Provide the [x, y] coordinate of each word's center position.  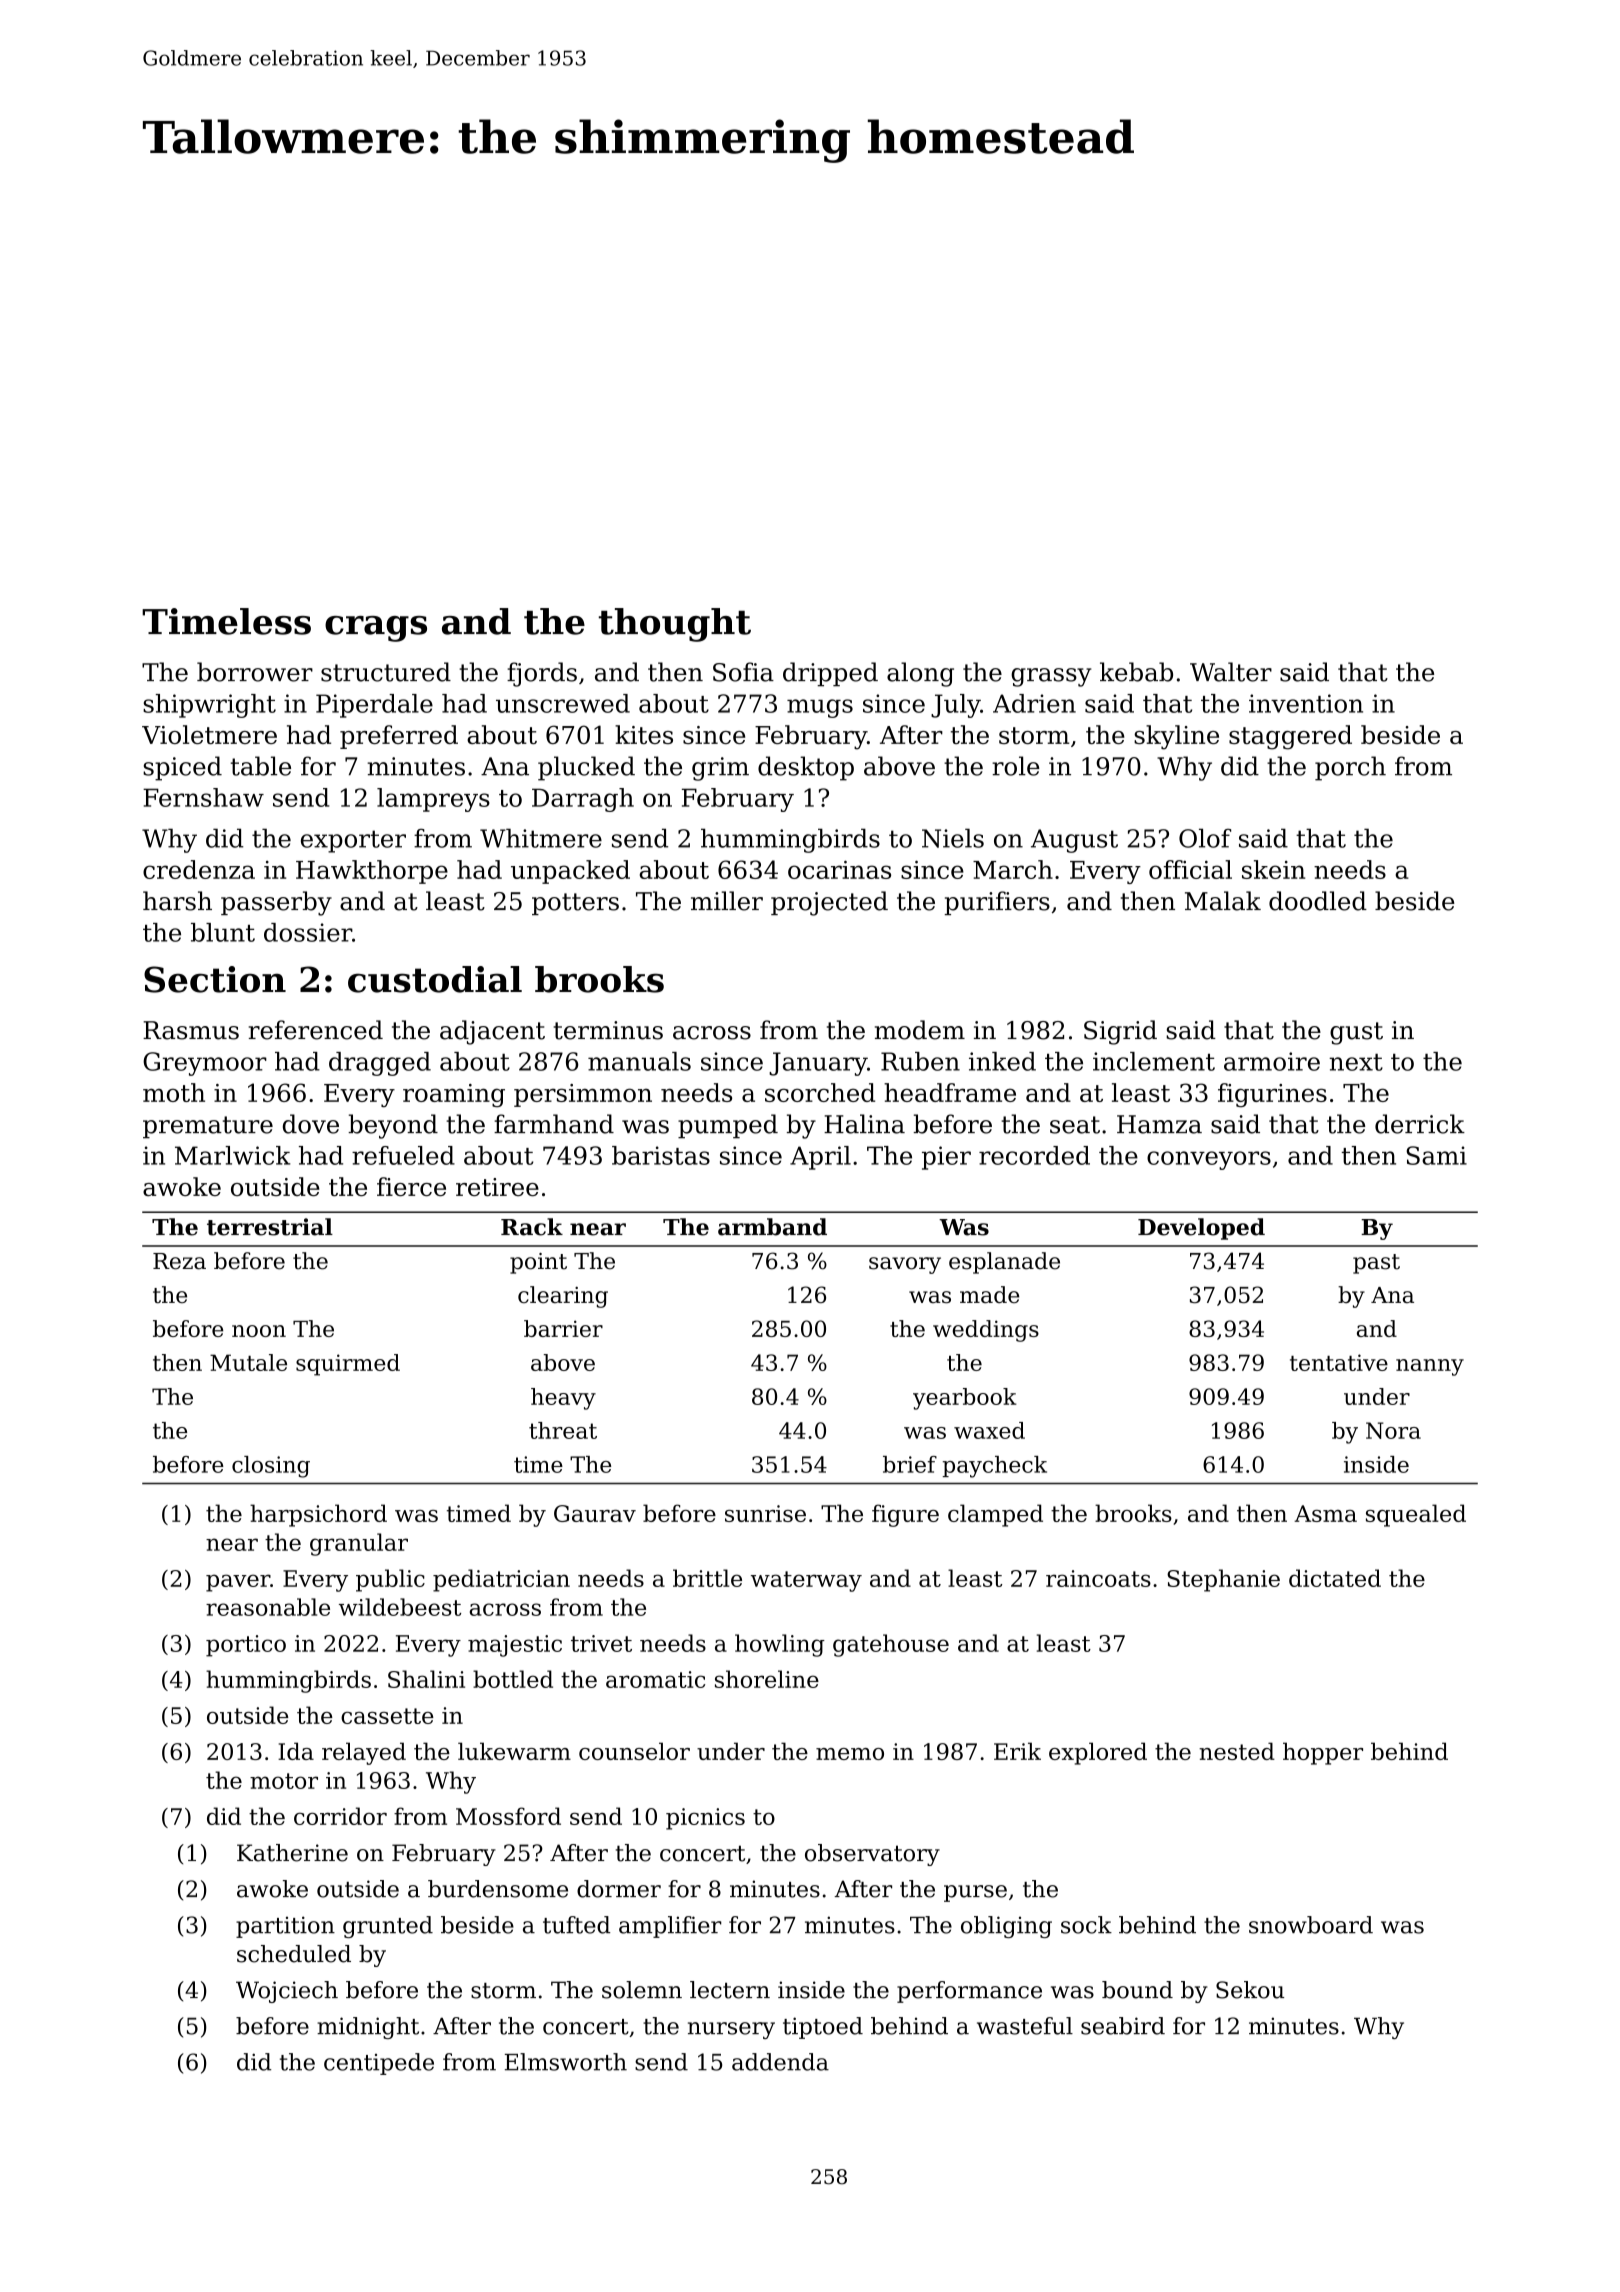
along [920, 674]
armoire [1272, 1061]
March [1013, 869]
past [1376, 1264]
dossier [308, 932]
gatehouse [891, 1645]
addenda [780, 2062]
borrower [255, 672]
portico [246, 1646]
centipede [379, 2064]
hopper [1323, 1753]
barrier [563, 1328]
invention [1306, 703]
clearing [563, 1297]
